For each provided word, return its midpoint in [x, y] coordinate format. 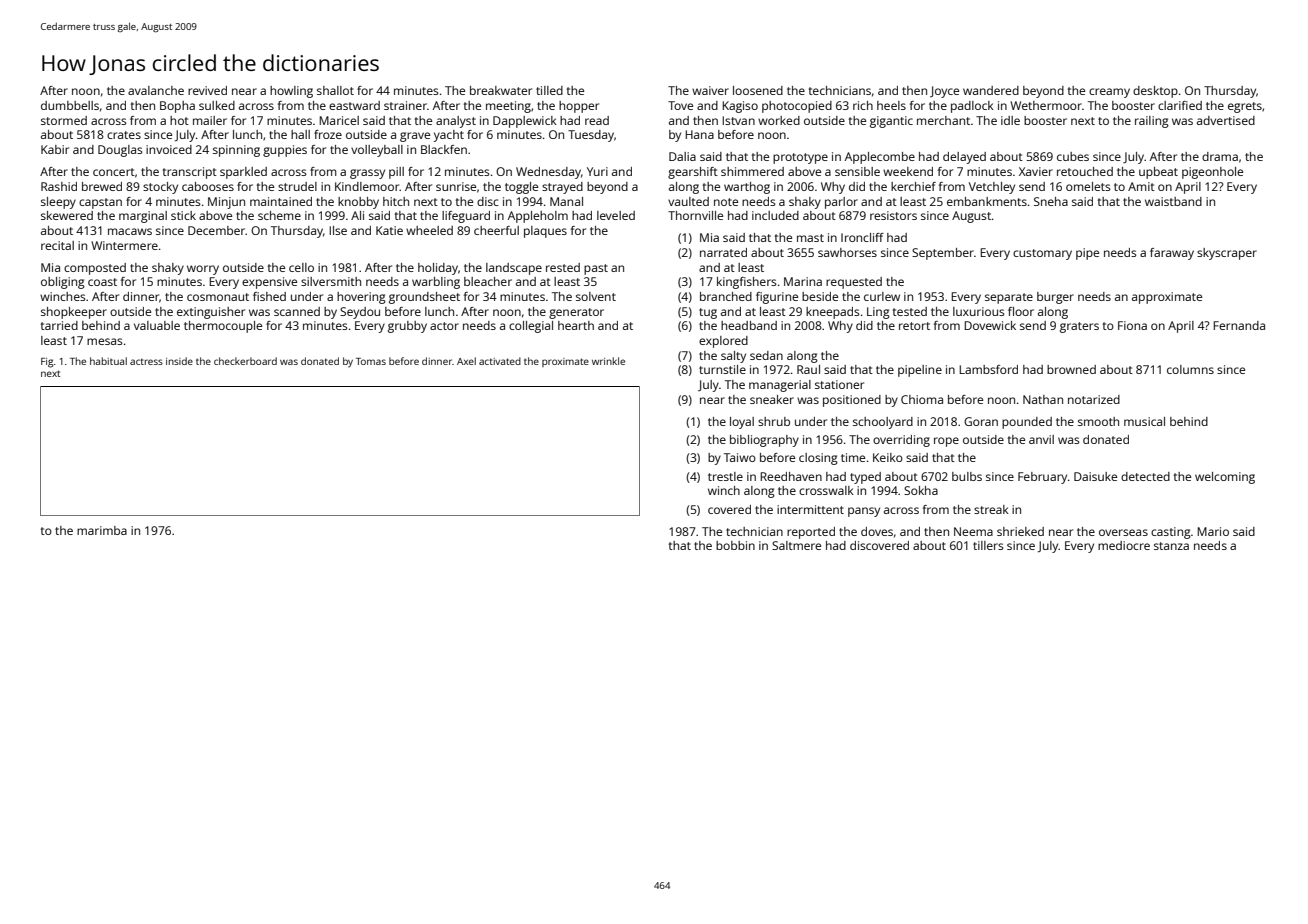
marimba [102, 530]
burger [1055, 298]
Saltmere [796, 545]
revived [207, 90]
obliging [63, 283]
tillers [988, 545]
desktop [1155, 92]
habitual [108, 361]
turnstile [722, 369]
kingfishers [747, 283]
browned [1071, 369]
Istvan [738, 120]
